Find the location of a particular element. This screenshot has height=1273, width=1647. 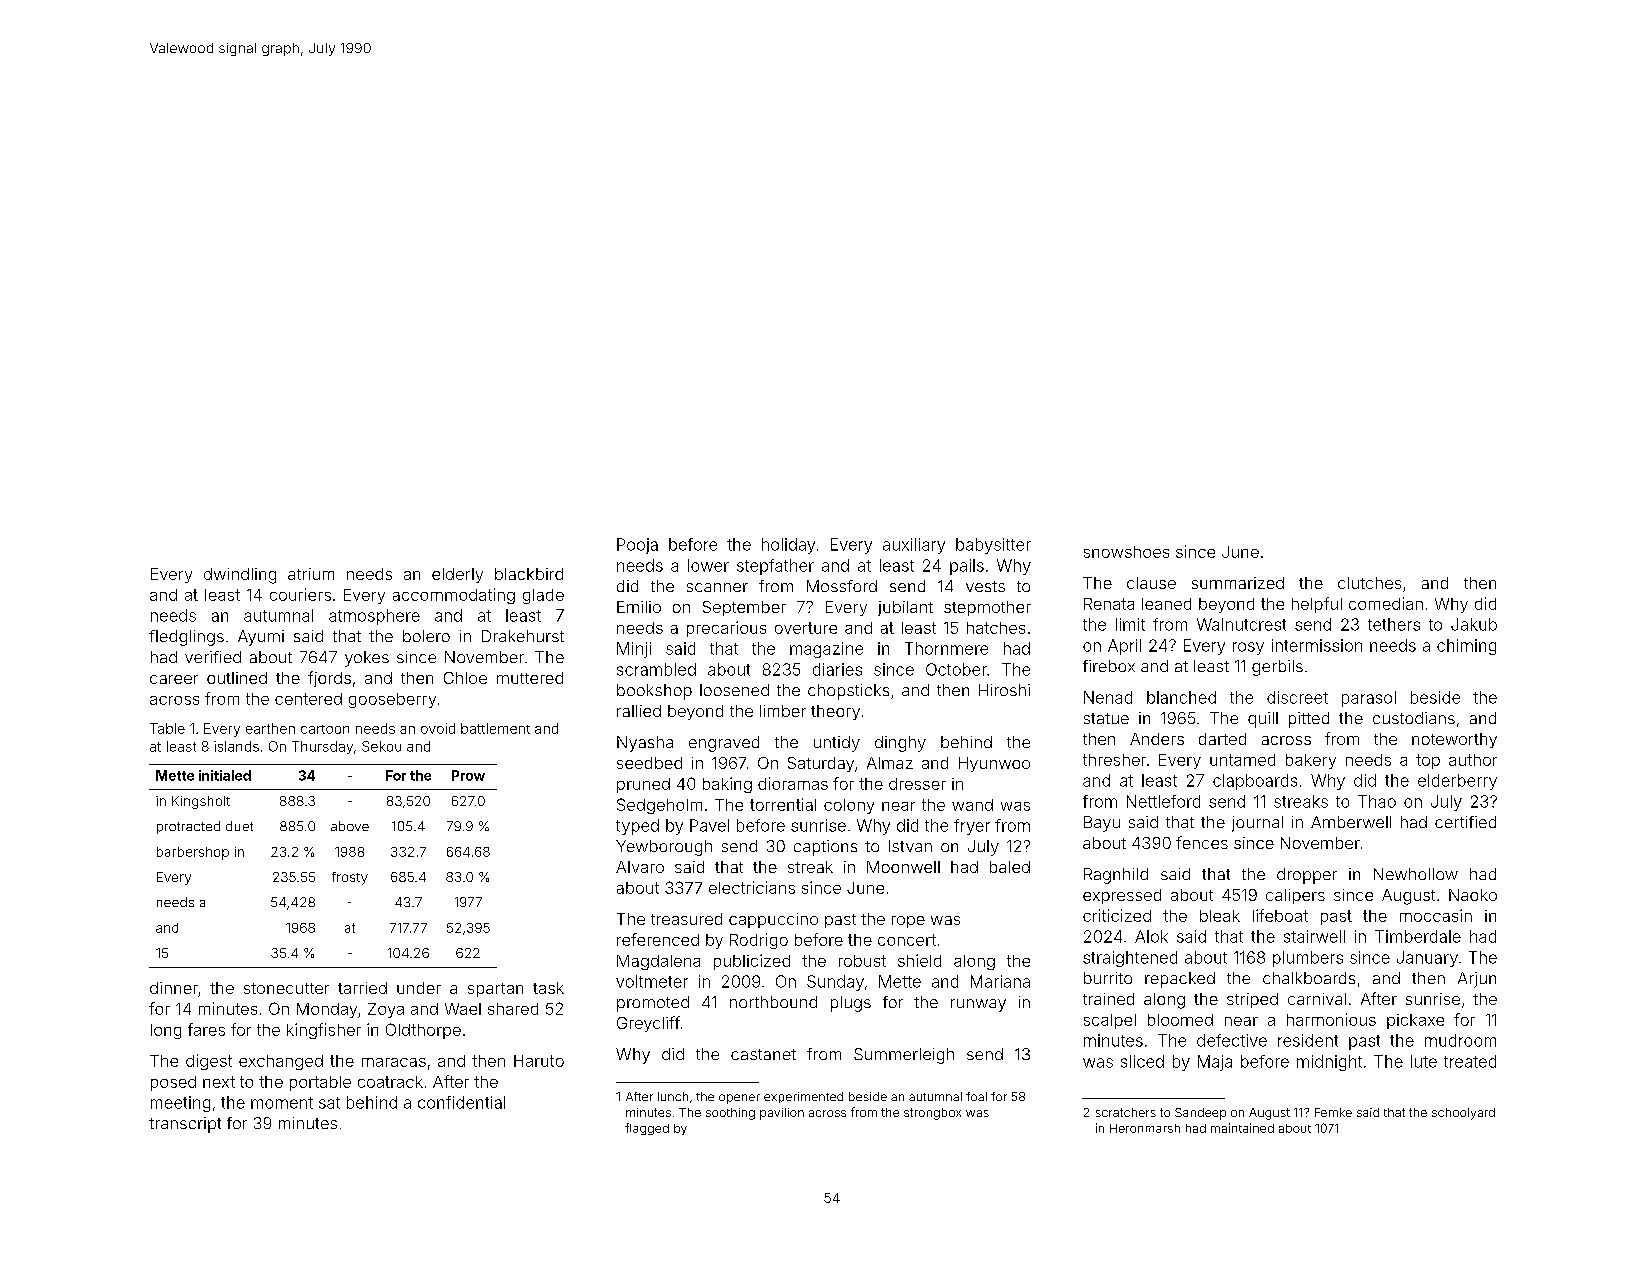

babysitter is located at coordinates (993, 546).
